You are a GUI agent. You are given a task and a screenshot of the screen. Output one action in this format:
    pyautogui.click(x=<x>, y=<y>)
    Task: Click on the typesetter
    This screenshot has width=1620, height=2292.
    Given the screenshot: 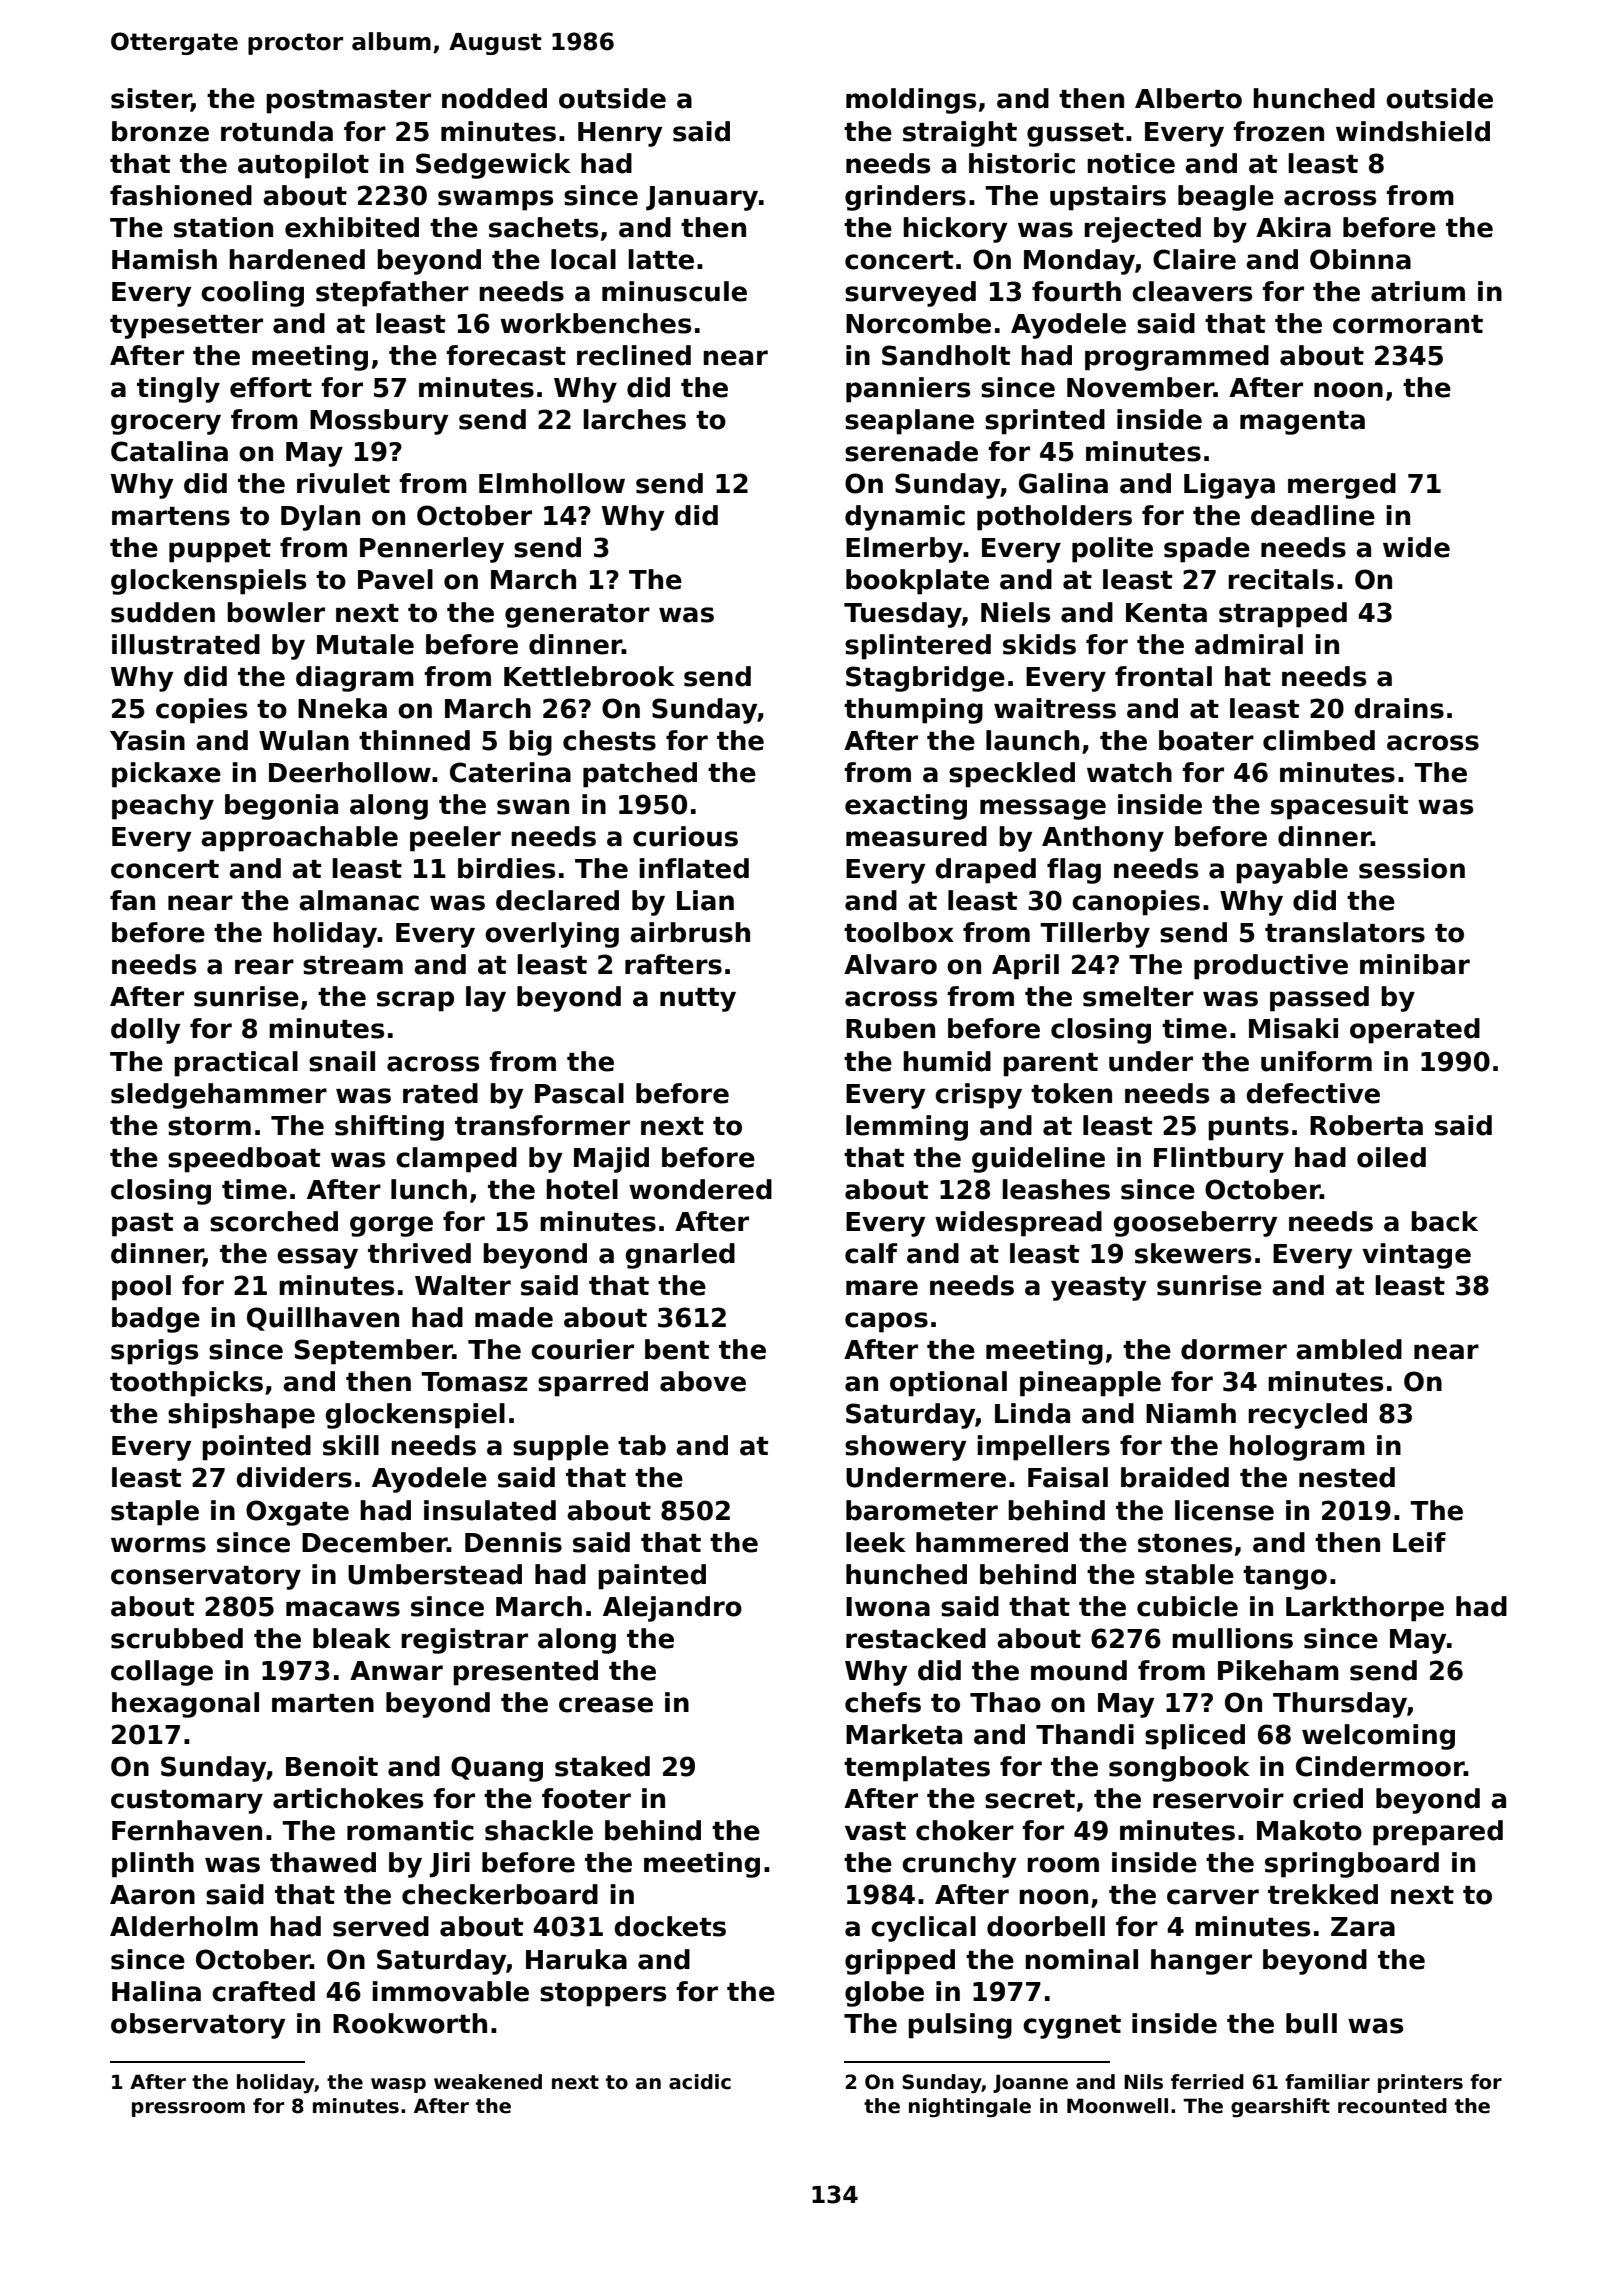 What is the action you would take?
    pyautogui.click(x=186, y=327)
